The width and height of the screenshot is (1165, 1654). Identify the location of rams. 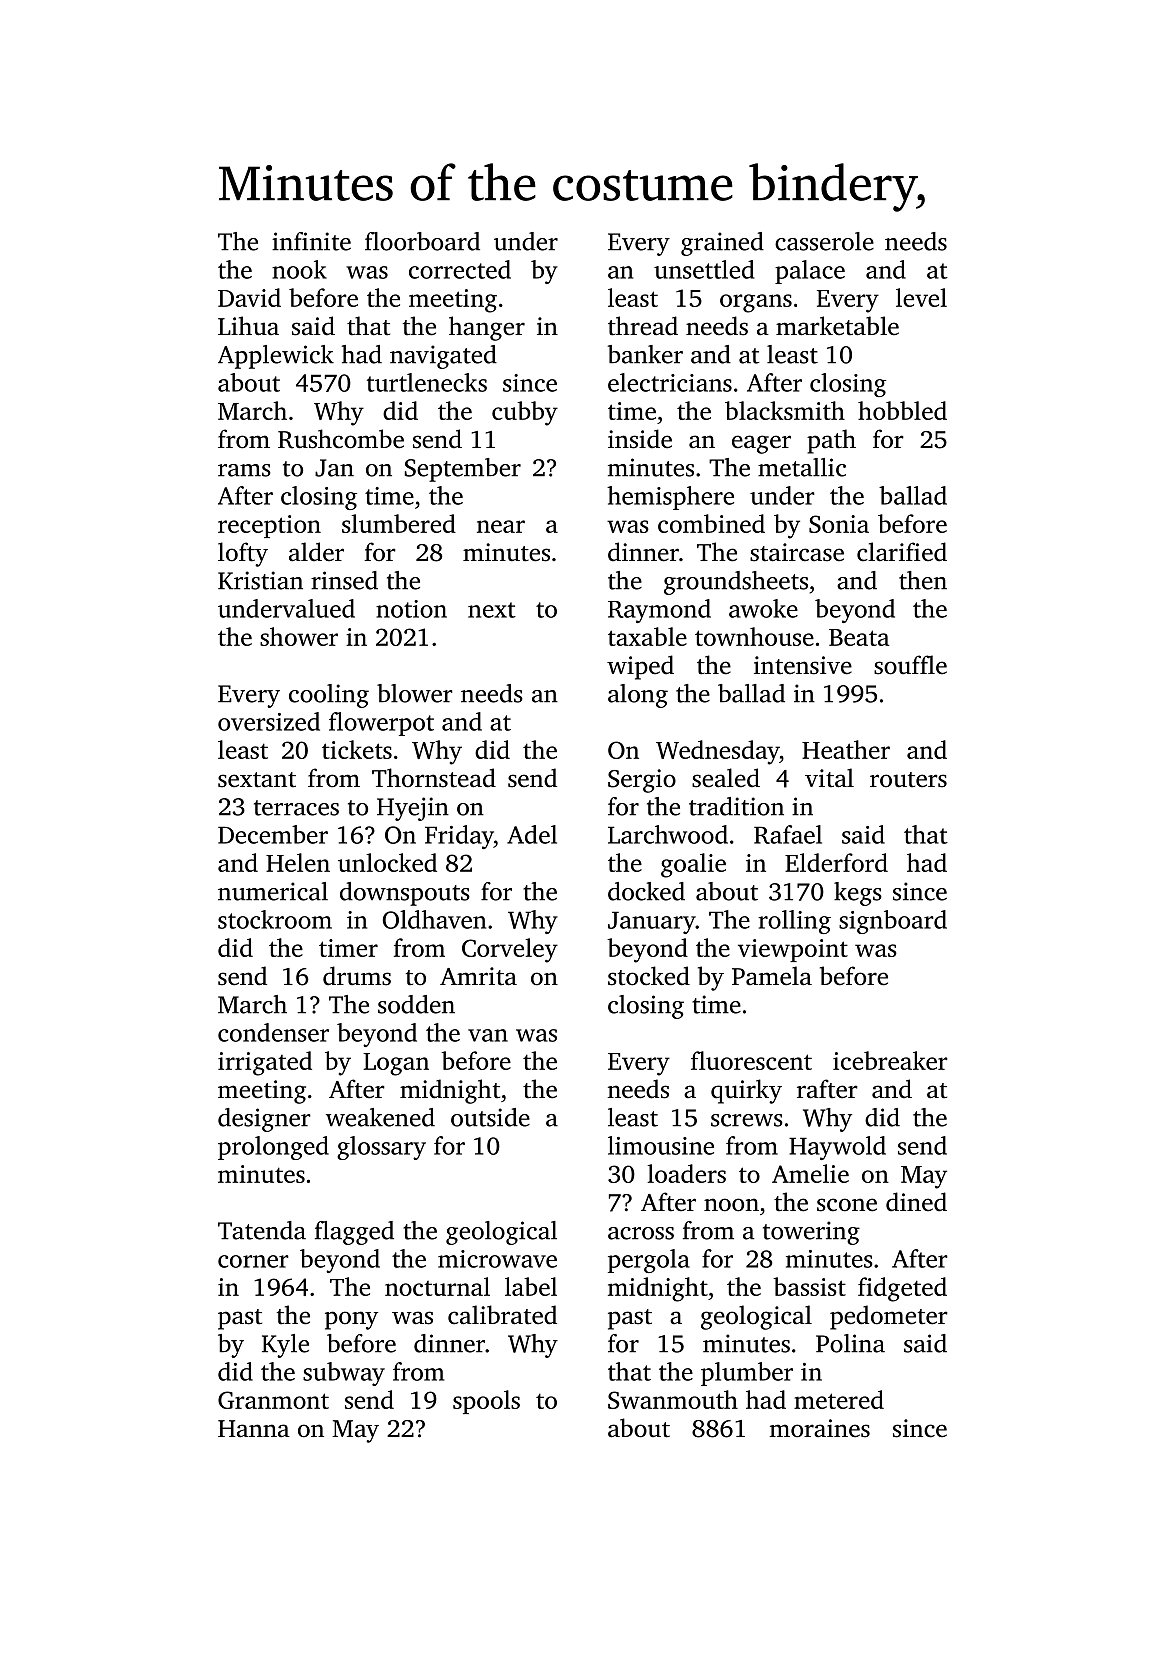
(244, 470).
